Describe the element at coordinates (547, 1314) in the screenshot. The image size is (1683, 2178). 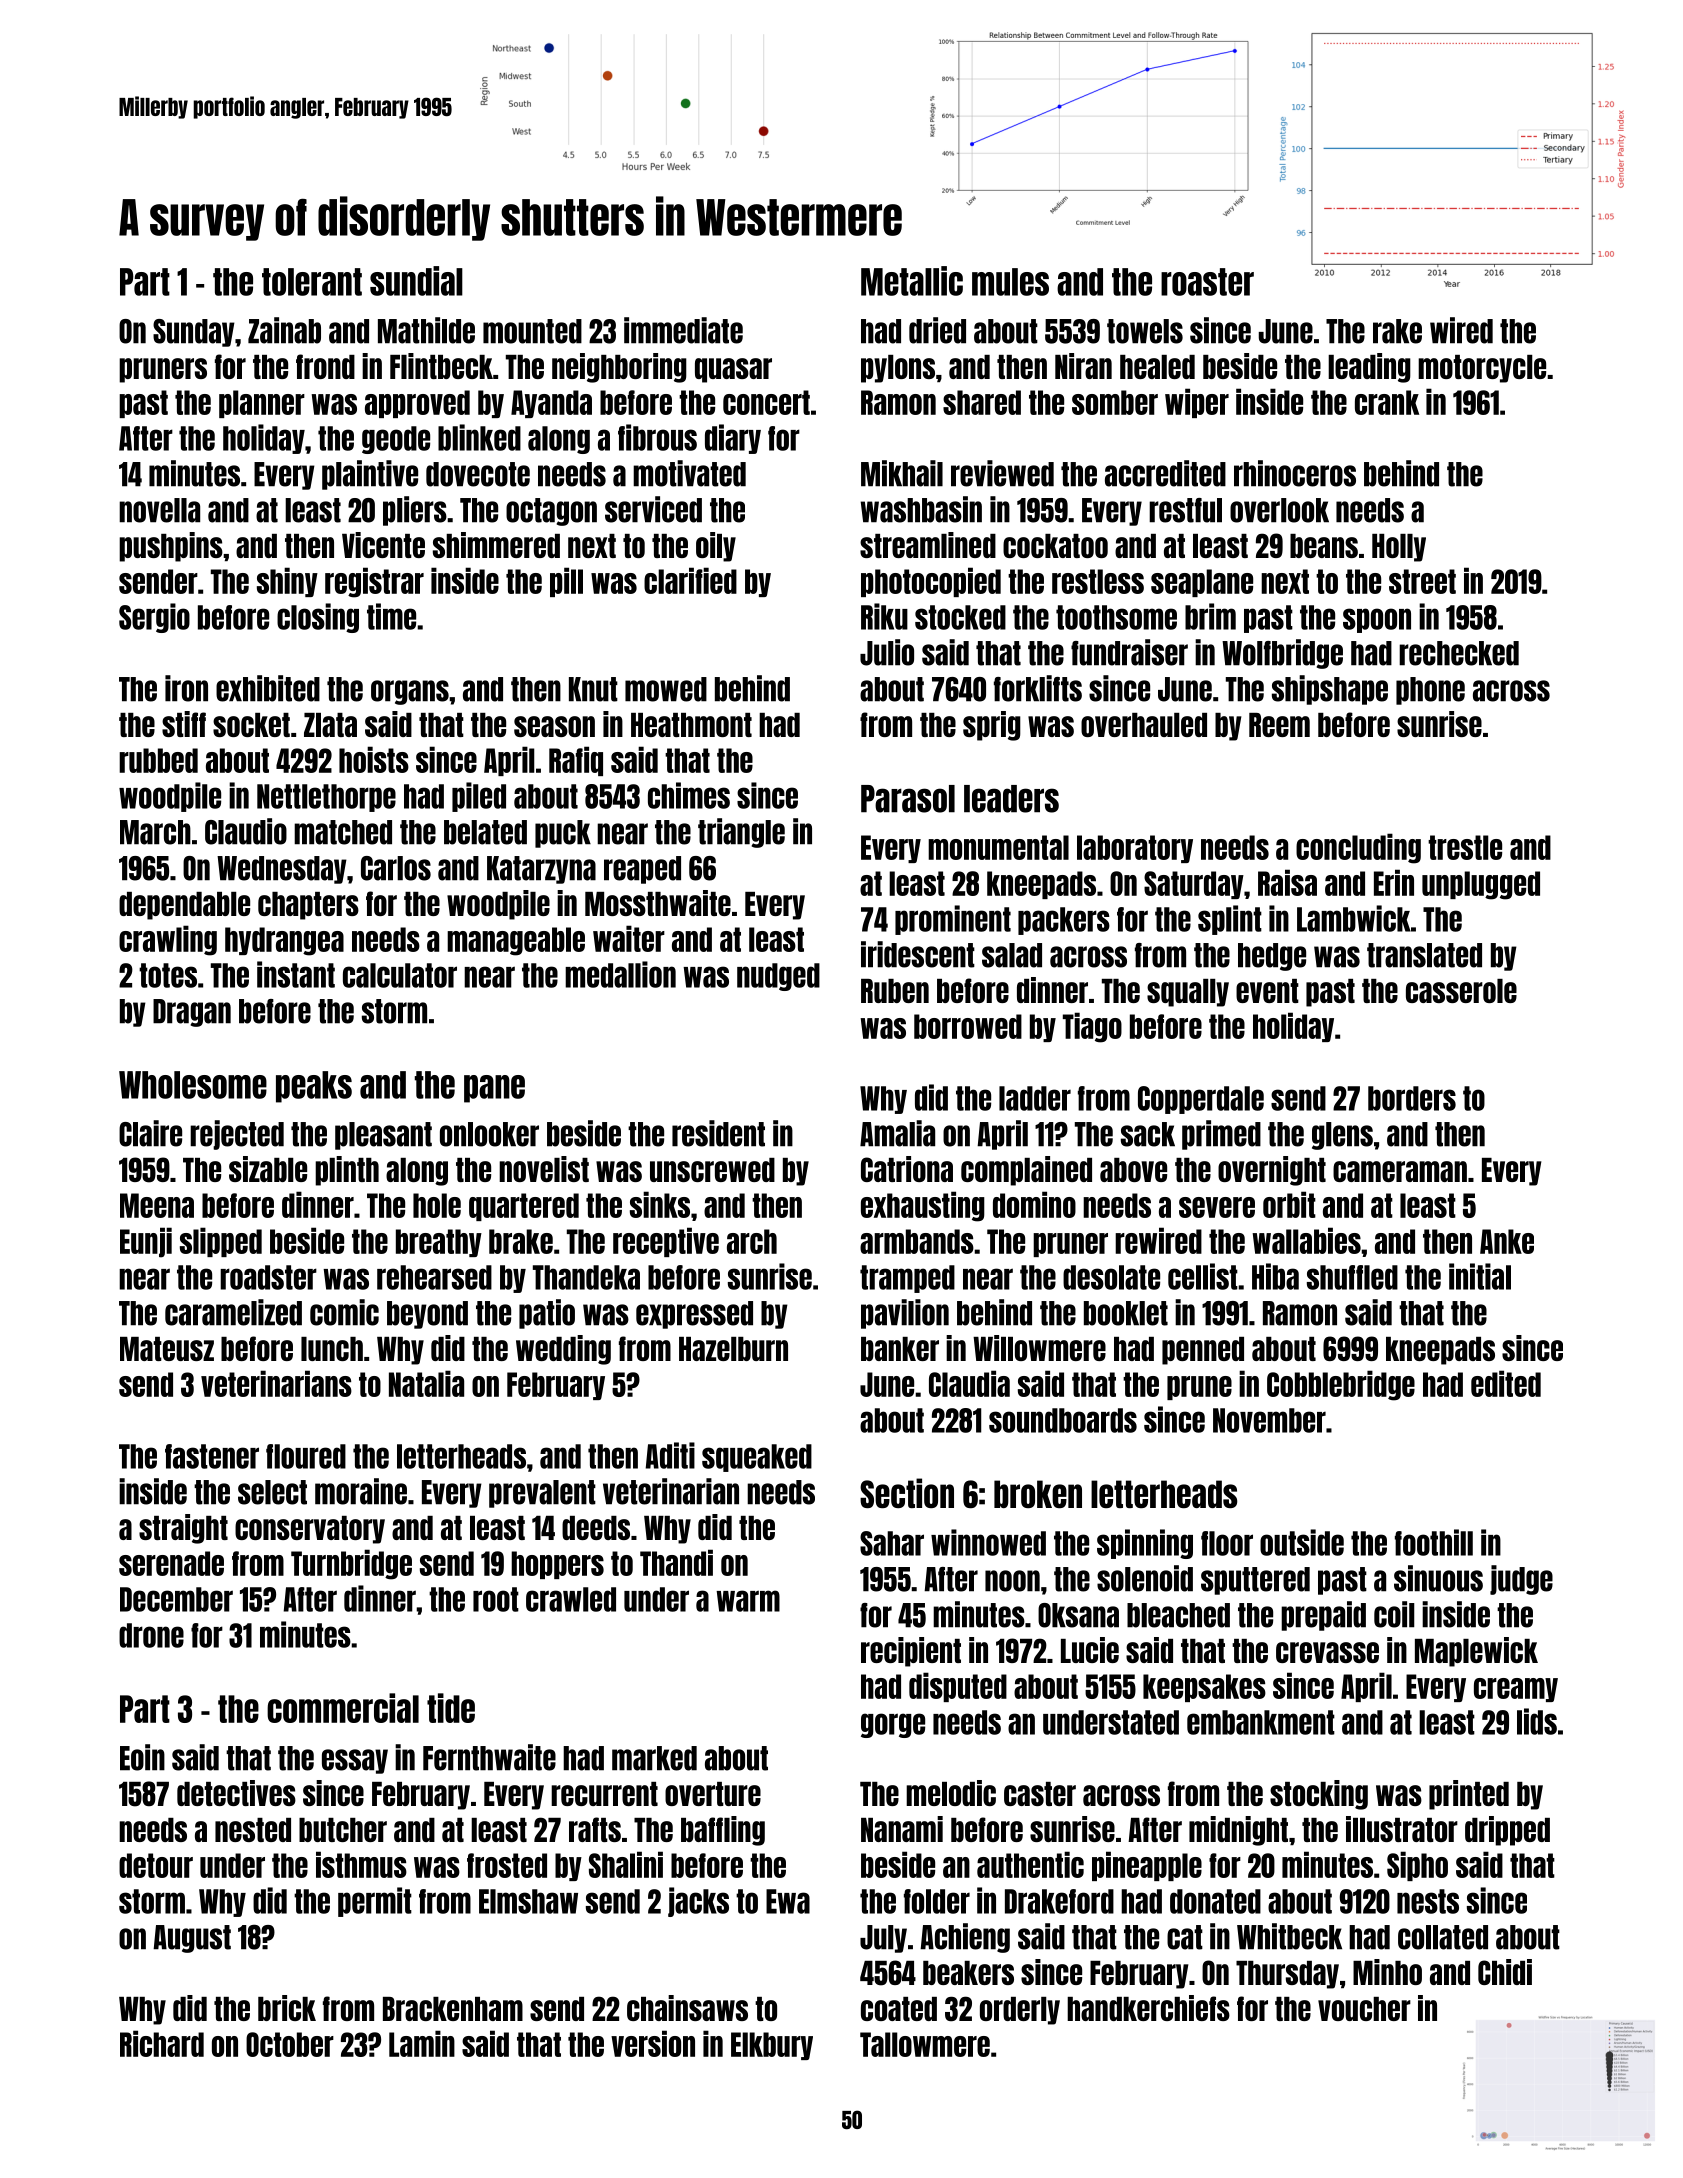
I see `patio` at that location.
